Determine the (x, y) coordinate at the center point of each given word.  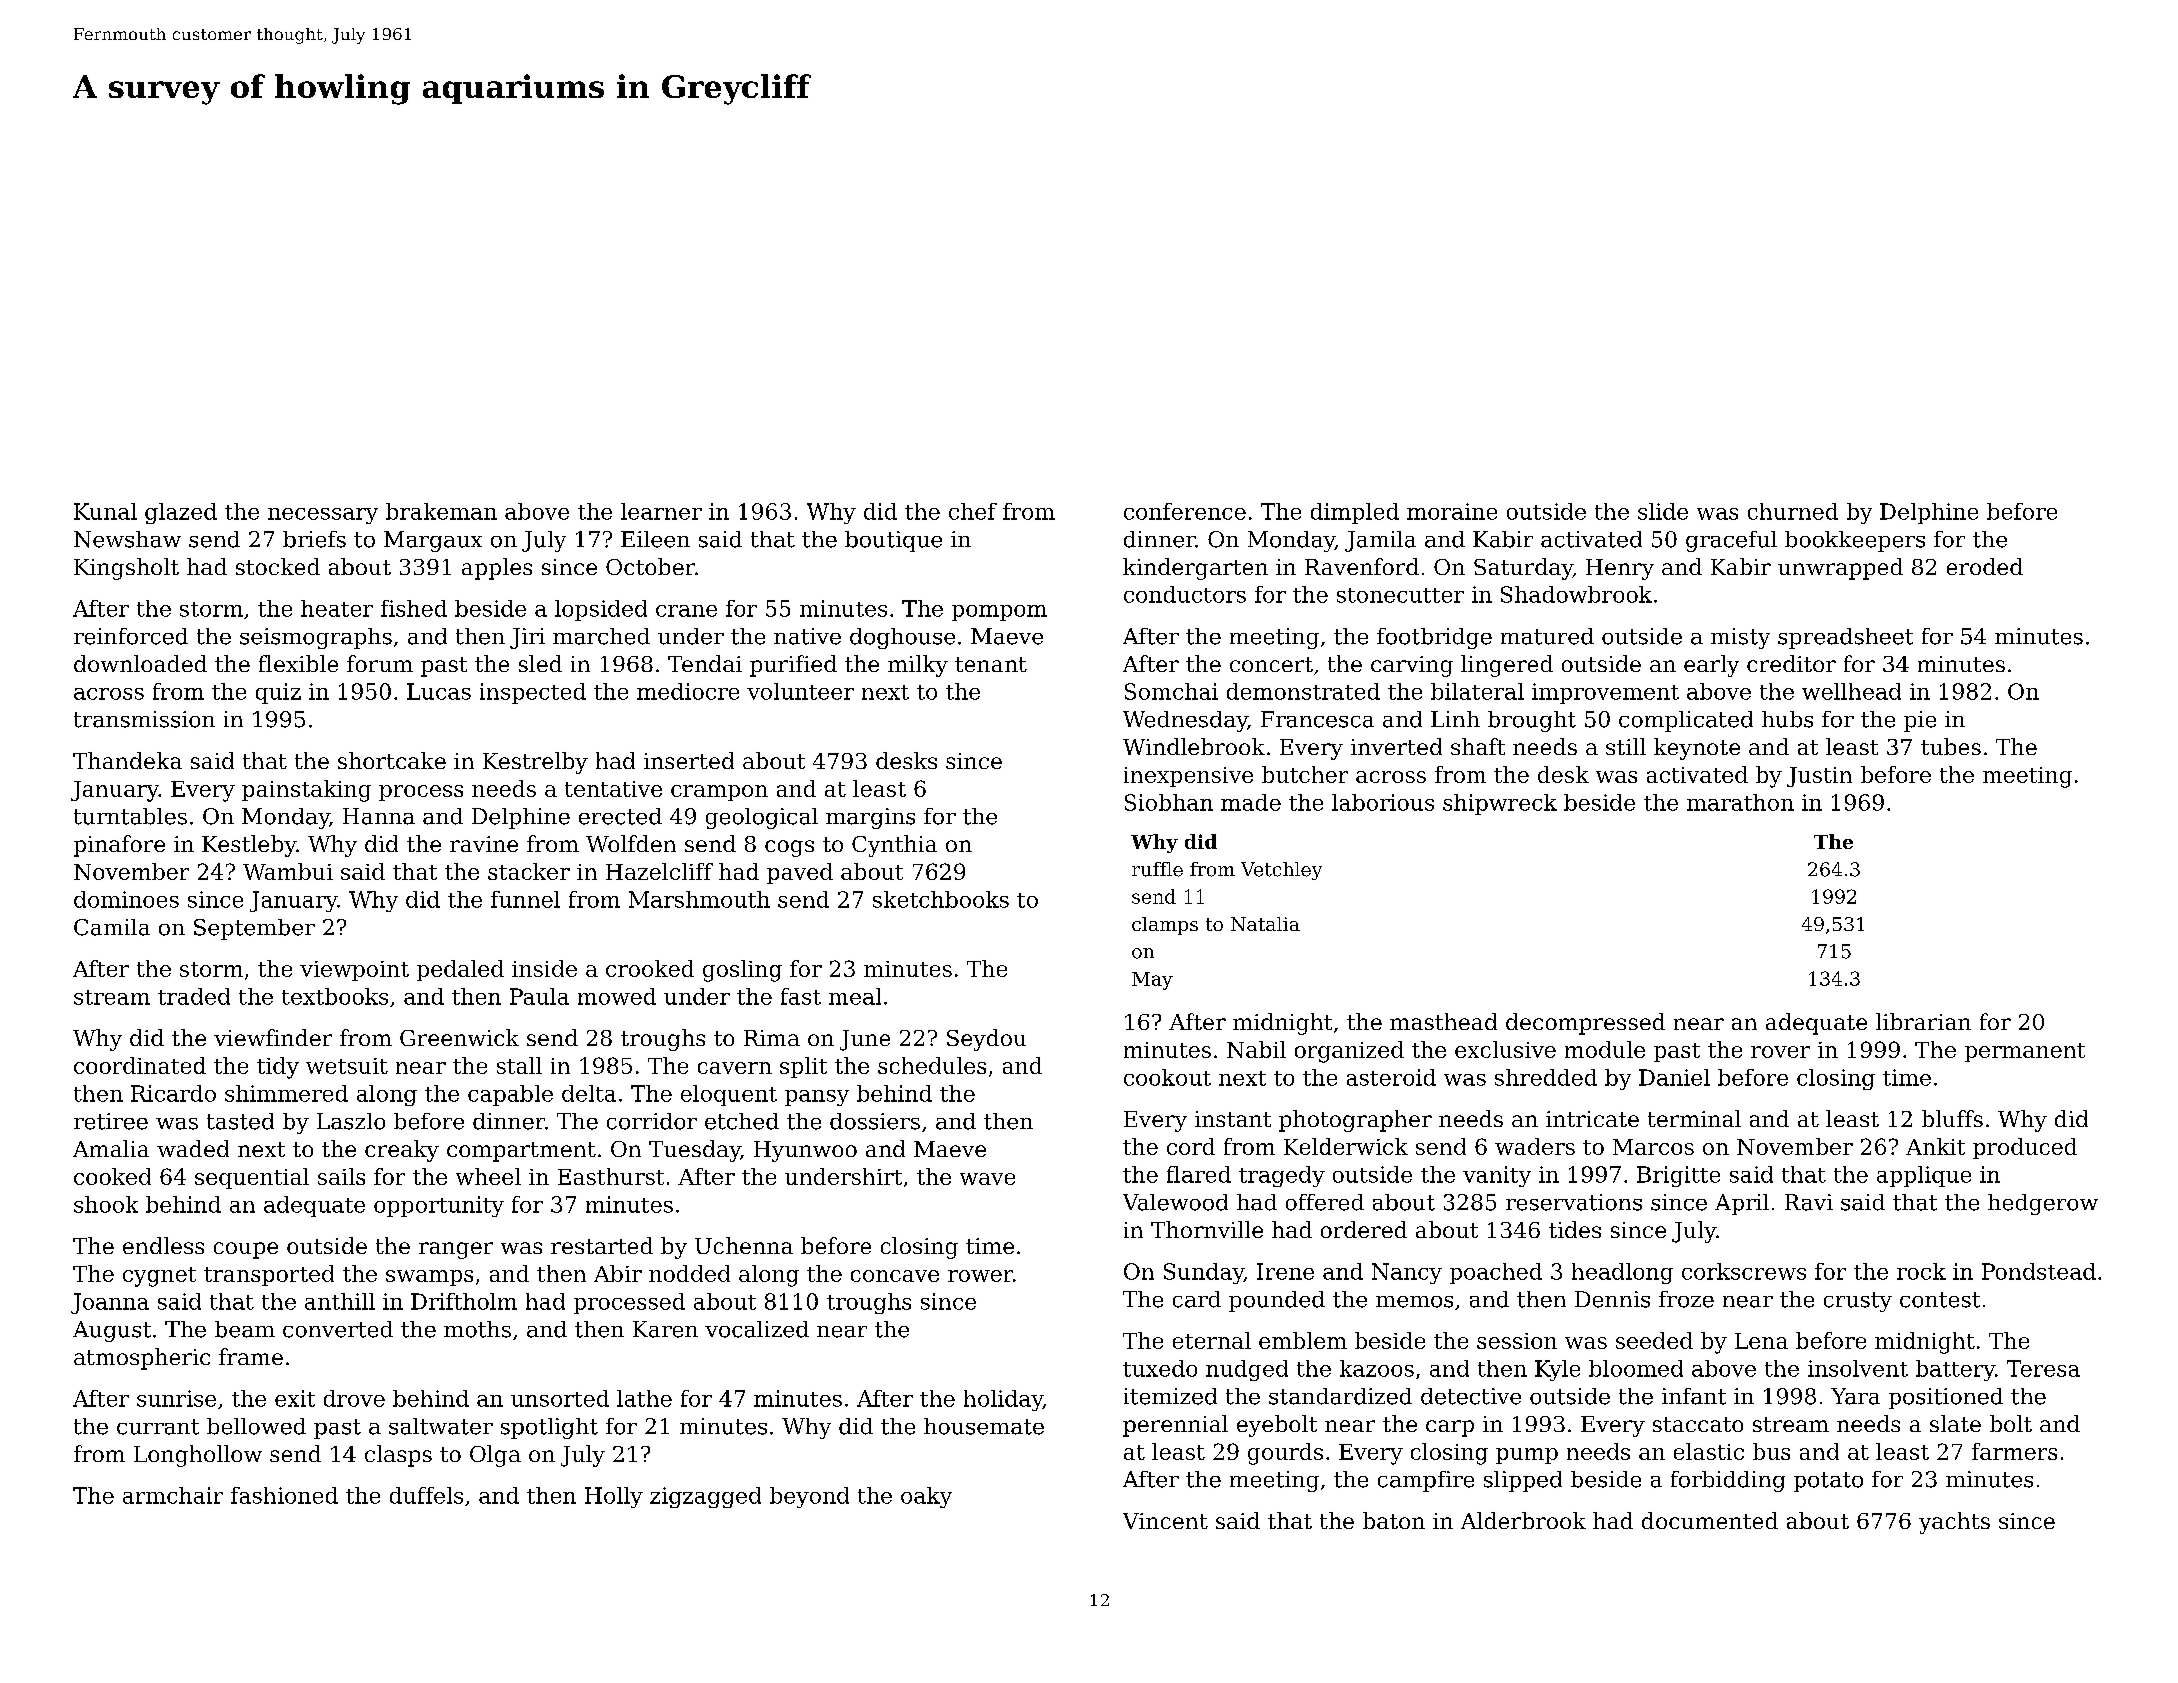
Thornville (1207, 1229)
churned (1793, 511)
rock (1921, 1271)
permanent (2025, 1052)
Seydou (986, 1040)
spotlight (549, 1428)
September (254, 929)
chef (973, 511)
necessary (323, 516)
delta (589, 1093)
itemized (1170, 1396)
